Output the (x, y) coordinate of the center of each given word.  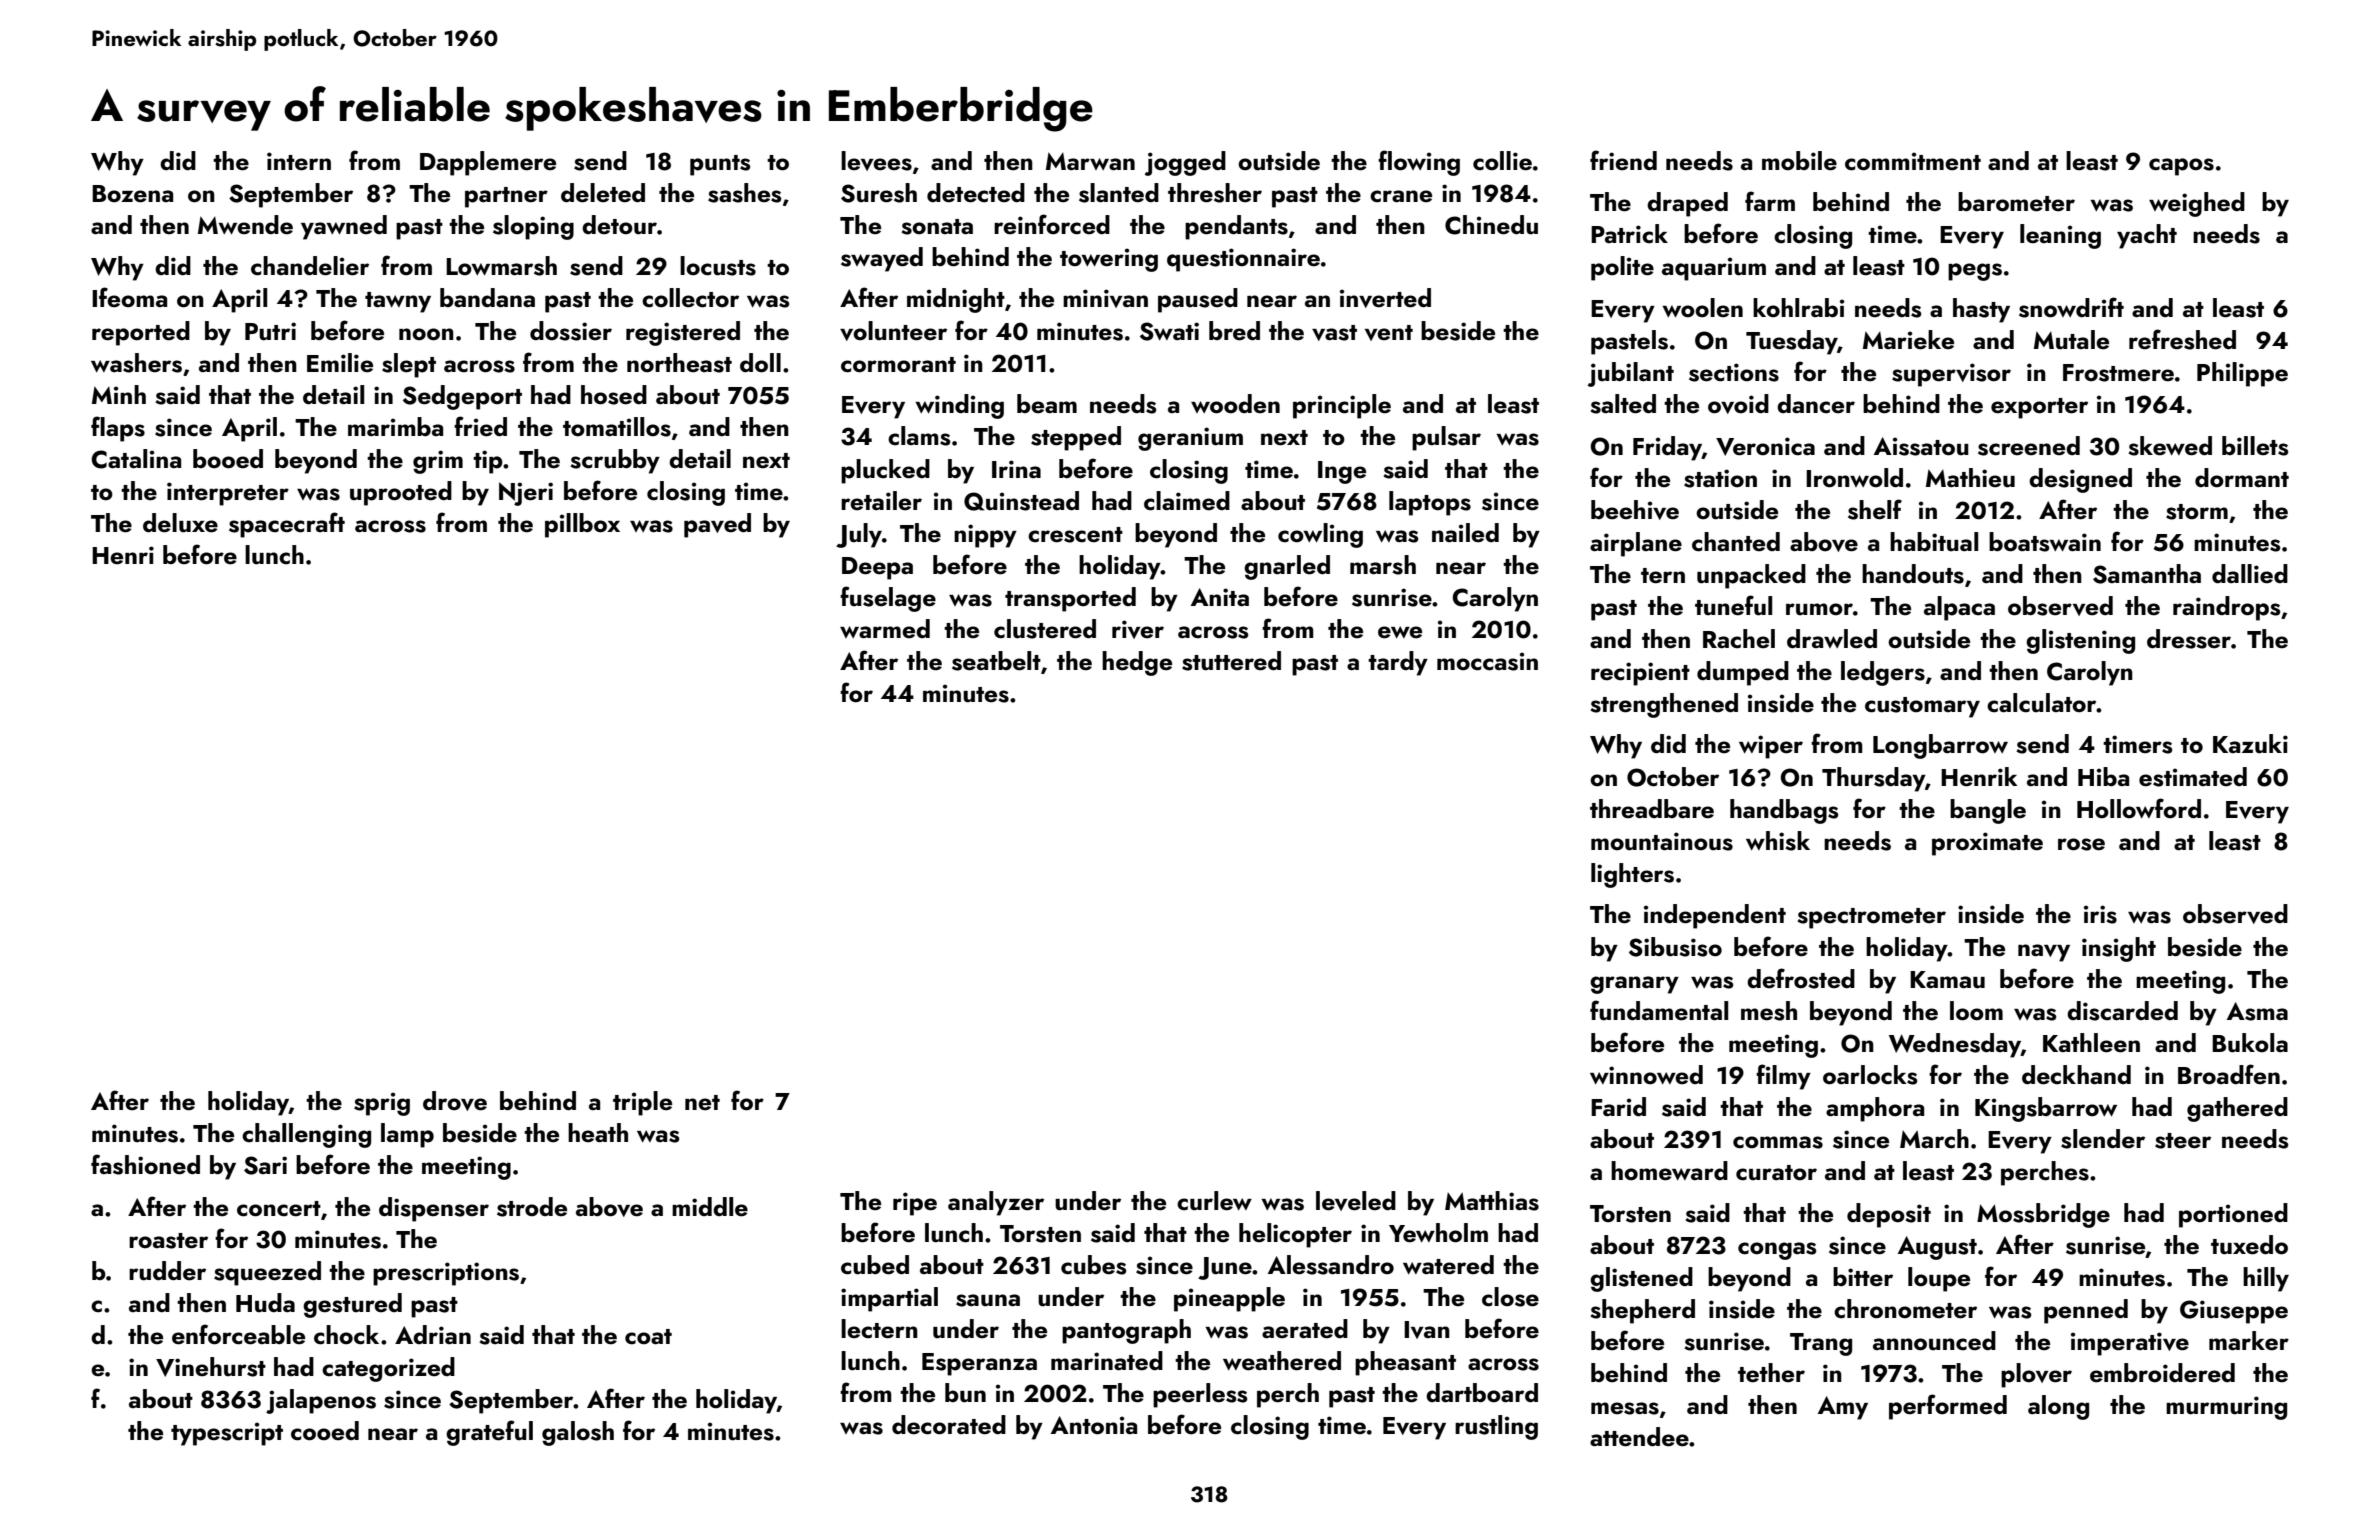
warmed (885, 629)
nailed (1465, 533)
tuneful (1733, 605)
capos (2181, 167)
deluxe (180, 523)
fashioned (145, 1164)
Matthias (1492, 1201)
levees (876, 161)
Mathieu (1970, 478)
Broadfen (2229, 1074)
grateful (489, 1433)
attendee (1639, 1437)
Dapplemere (488, 163)
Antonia (1094, 1425)
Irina (1016, 469)
